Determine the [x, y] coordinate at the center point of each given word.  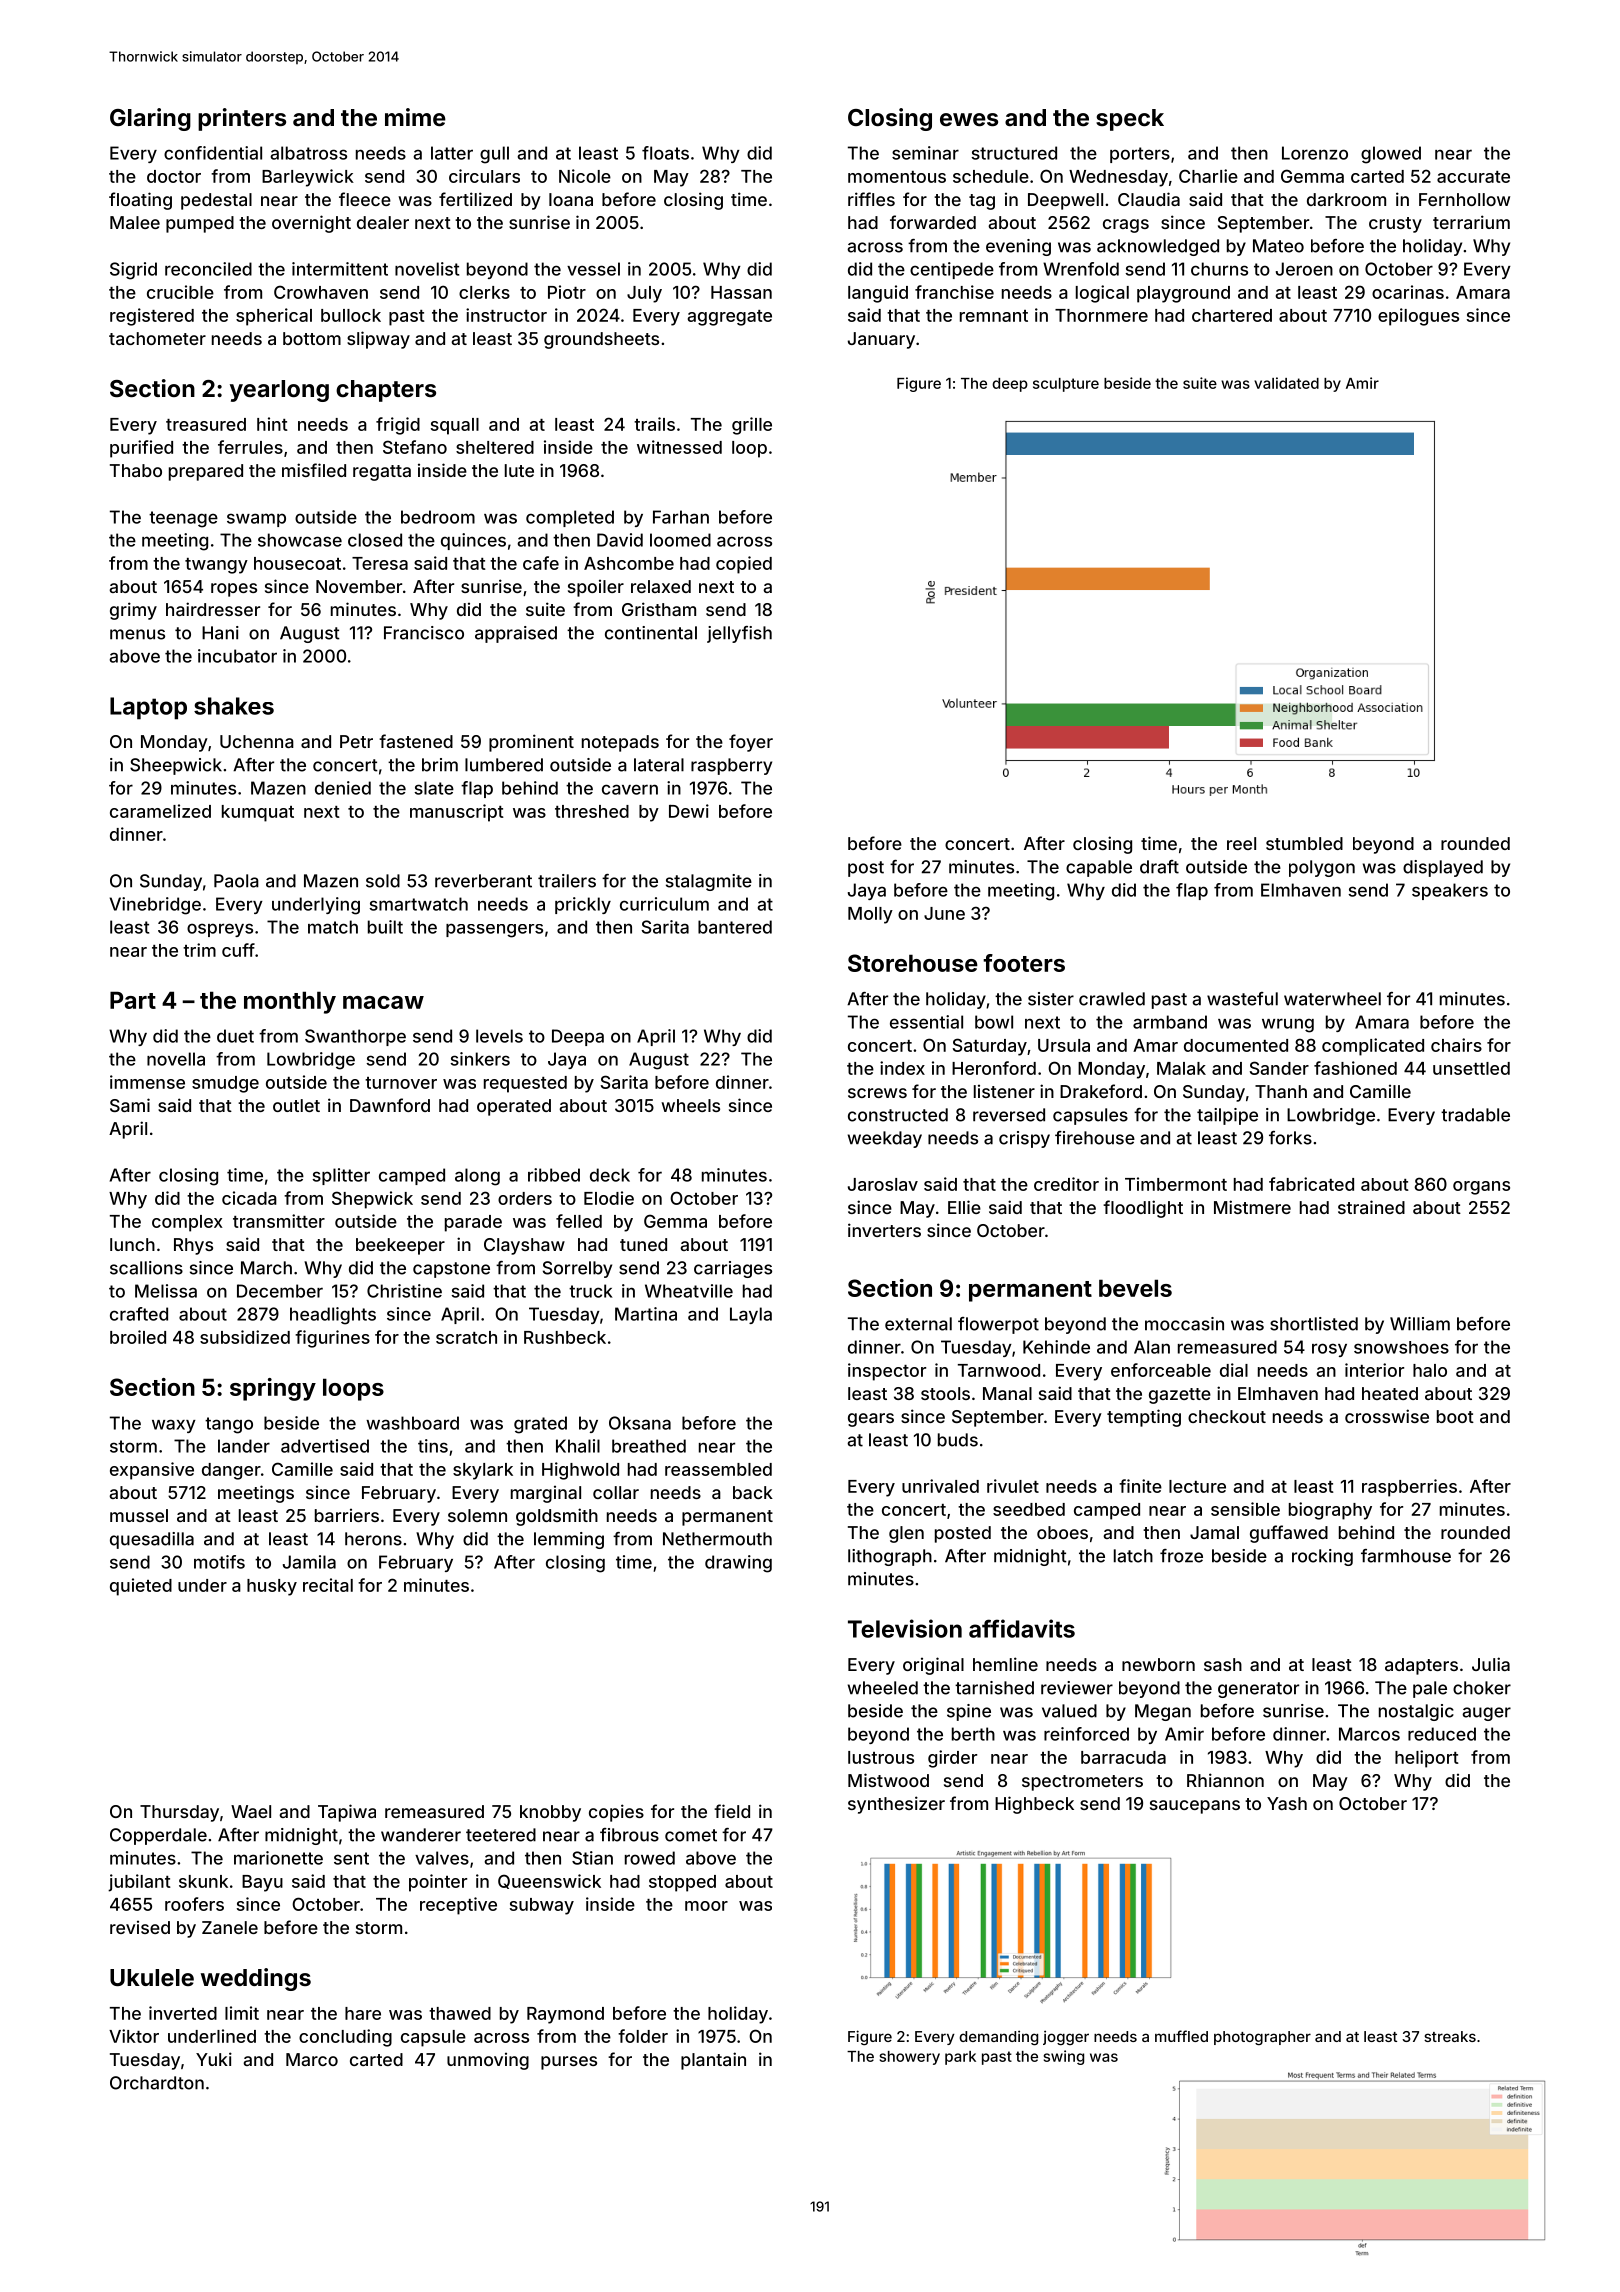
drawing [738, 1564]
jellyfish [739, 634]
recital [328, 1585]
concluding [345, 2038]
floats [665, 153]
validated [1286, 383]
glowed [1391, 155]
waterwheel [1332, 999]
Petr [356, 741]
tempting [1144, 1418]
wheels [690, 1105]
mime [415, 117]
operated [514, 1107]
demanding [998, 2037]
